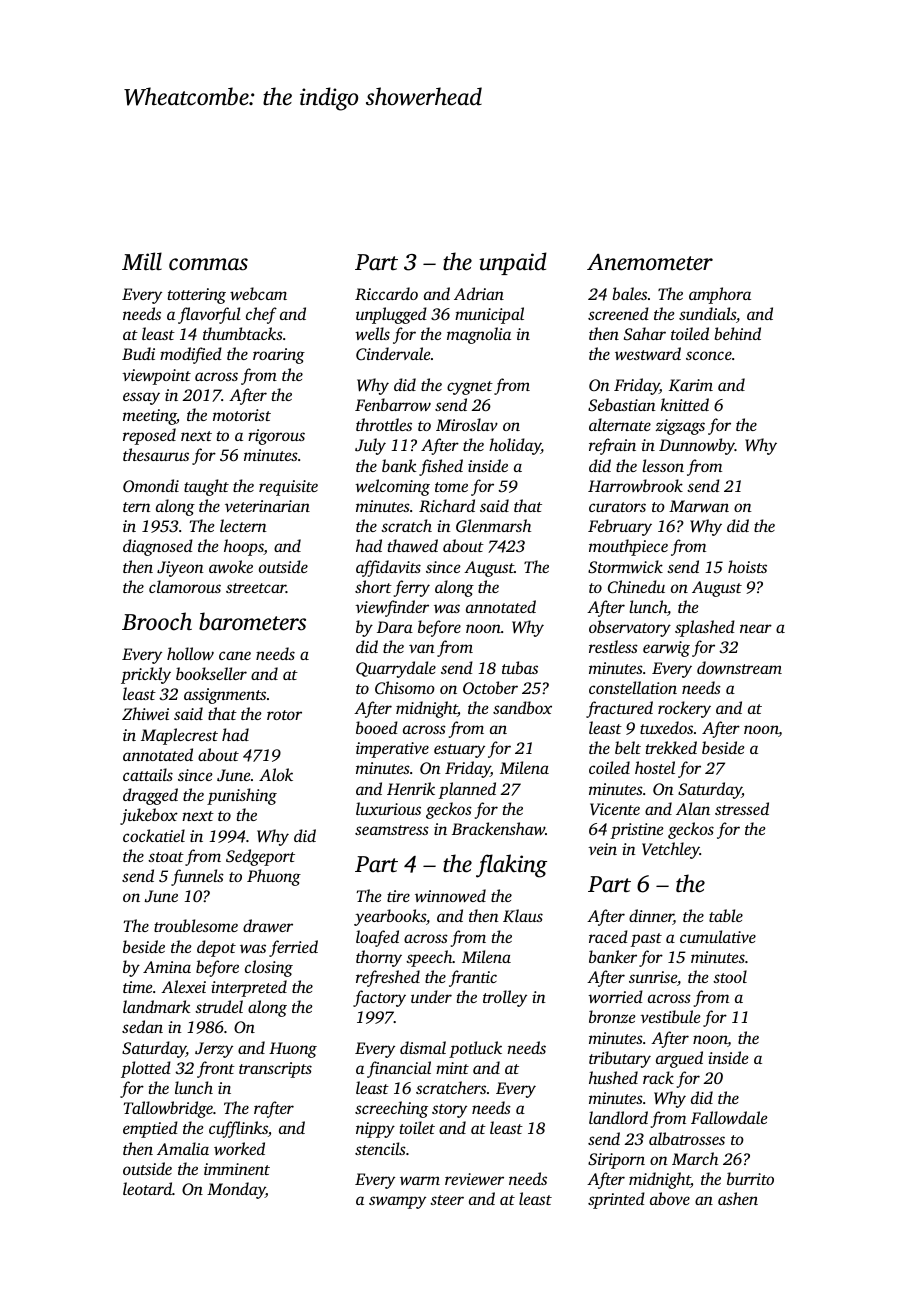 The image size is (908, 1316). What do you see at coordinates (147, 1188) in the page?
I see `leotard` at bounding box center [147, 1188].
